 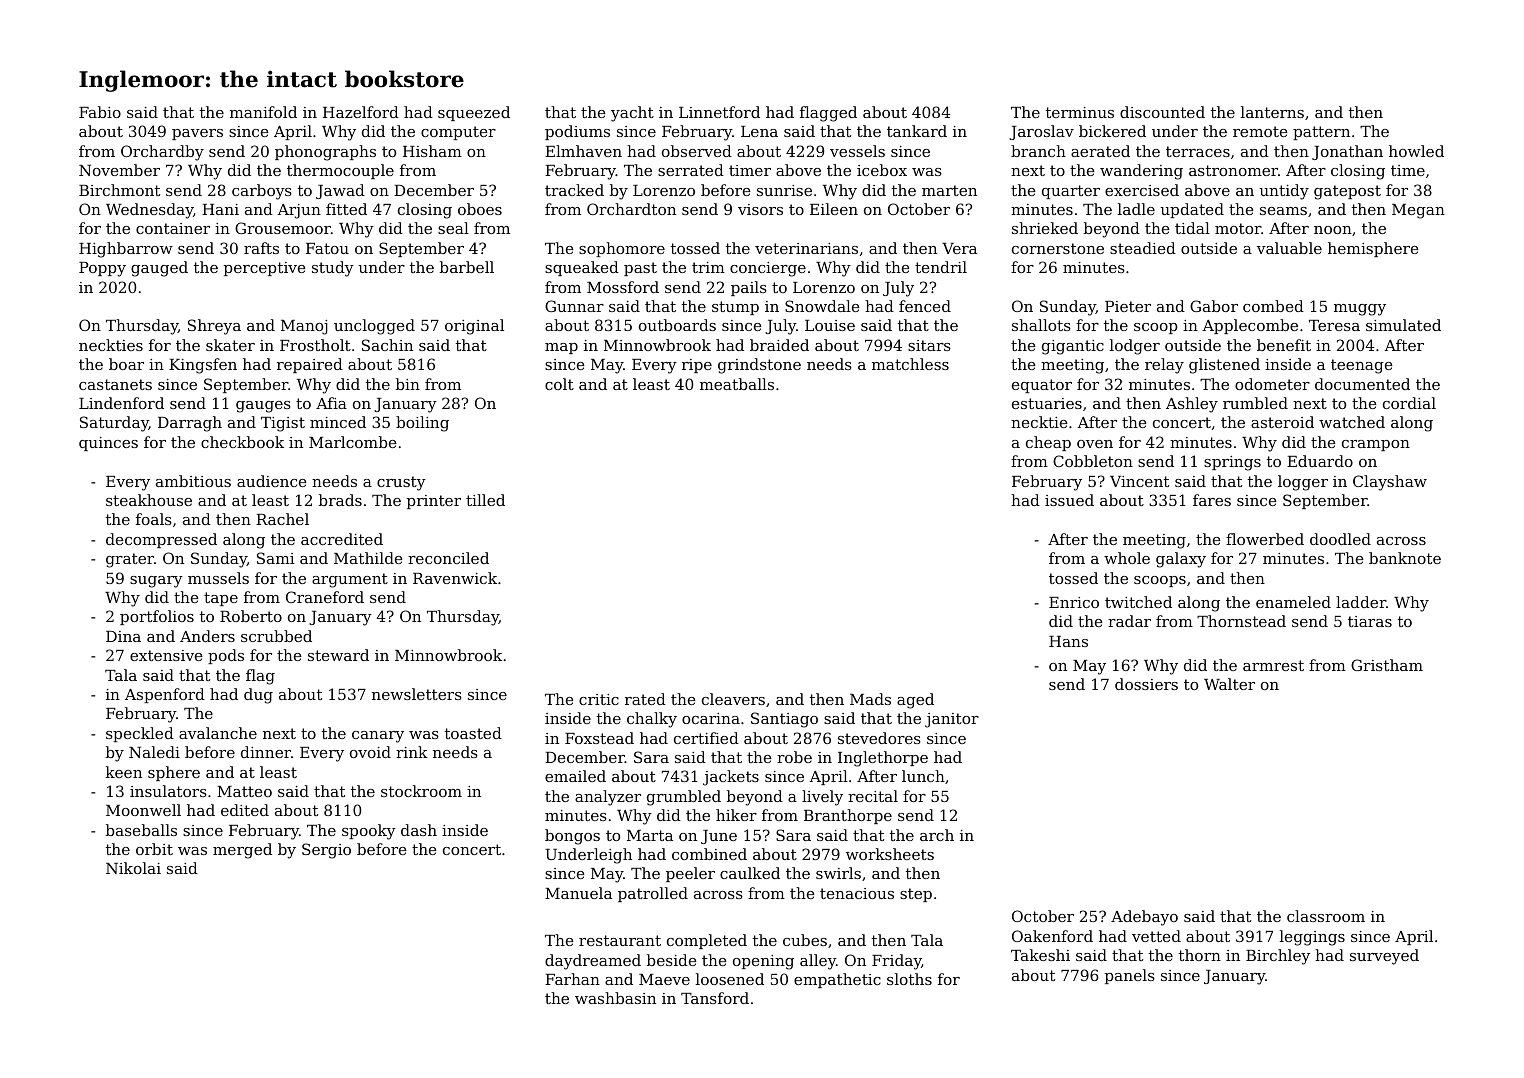 I want to click on lanterns, so click(x=1272, y=112).
